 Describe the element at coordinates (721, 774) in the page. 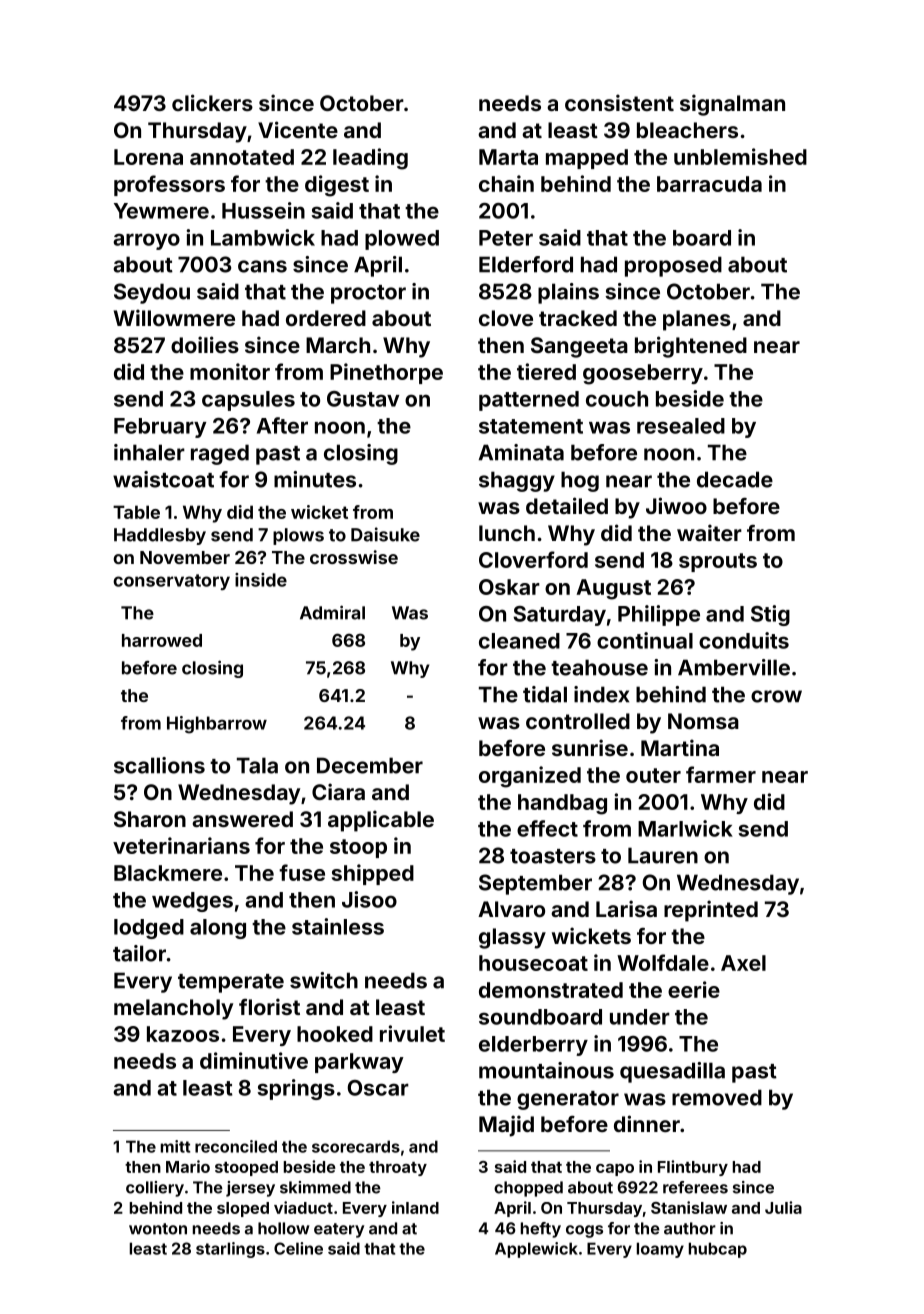

I see `farmer` at that location.
